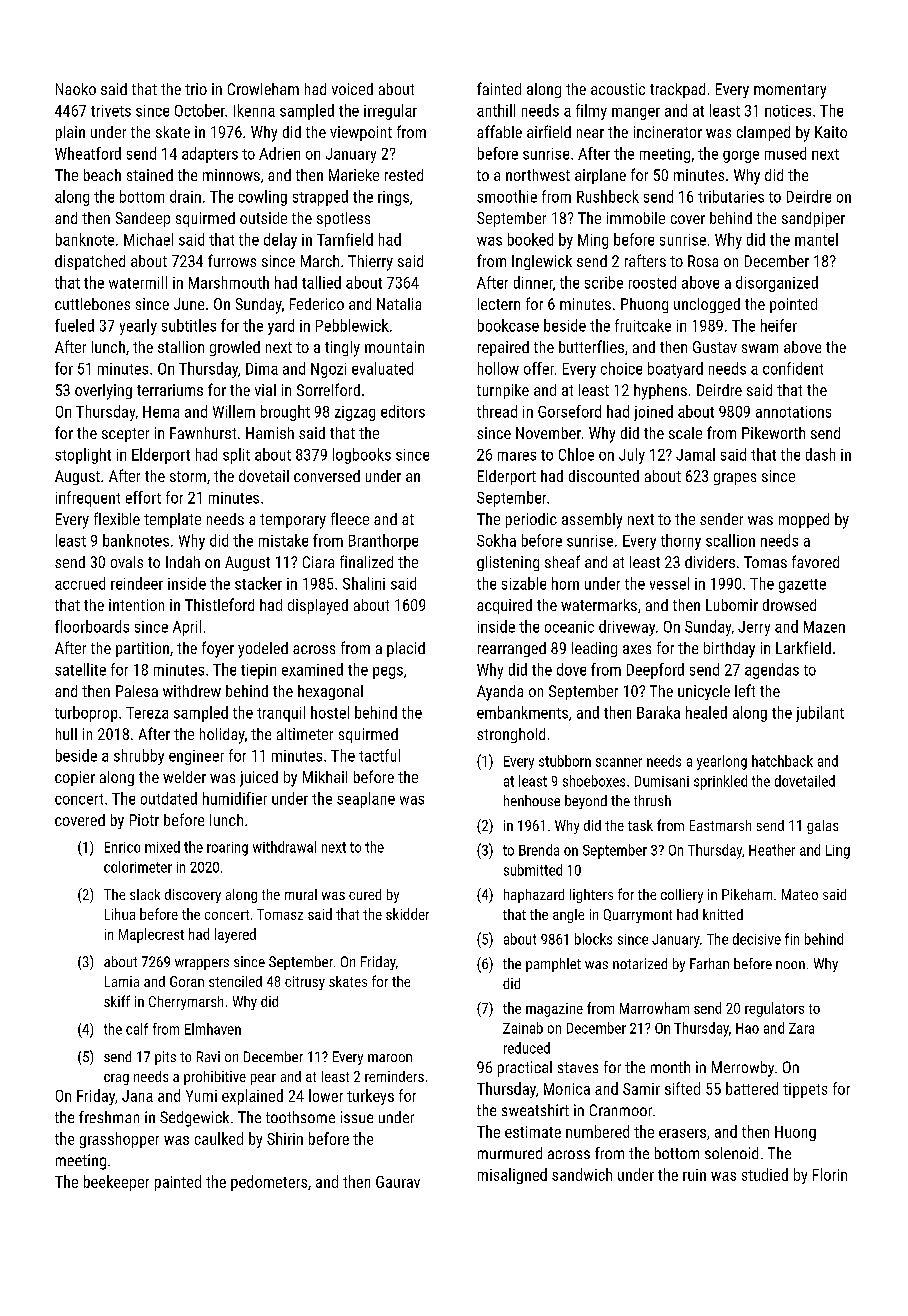 This screenshot has width=908, height=1316. I want to click on smoothie, so click(507, 196).
